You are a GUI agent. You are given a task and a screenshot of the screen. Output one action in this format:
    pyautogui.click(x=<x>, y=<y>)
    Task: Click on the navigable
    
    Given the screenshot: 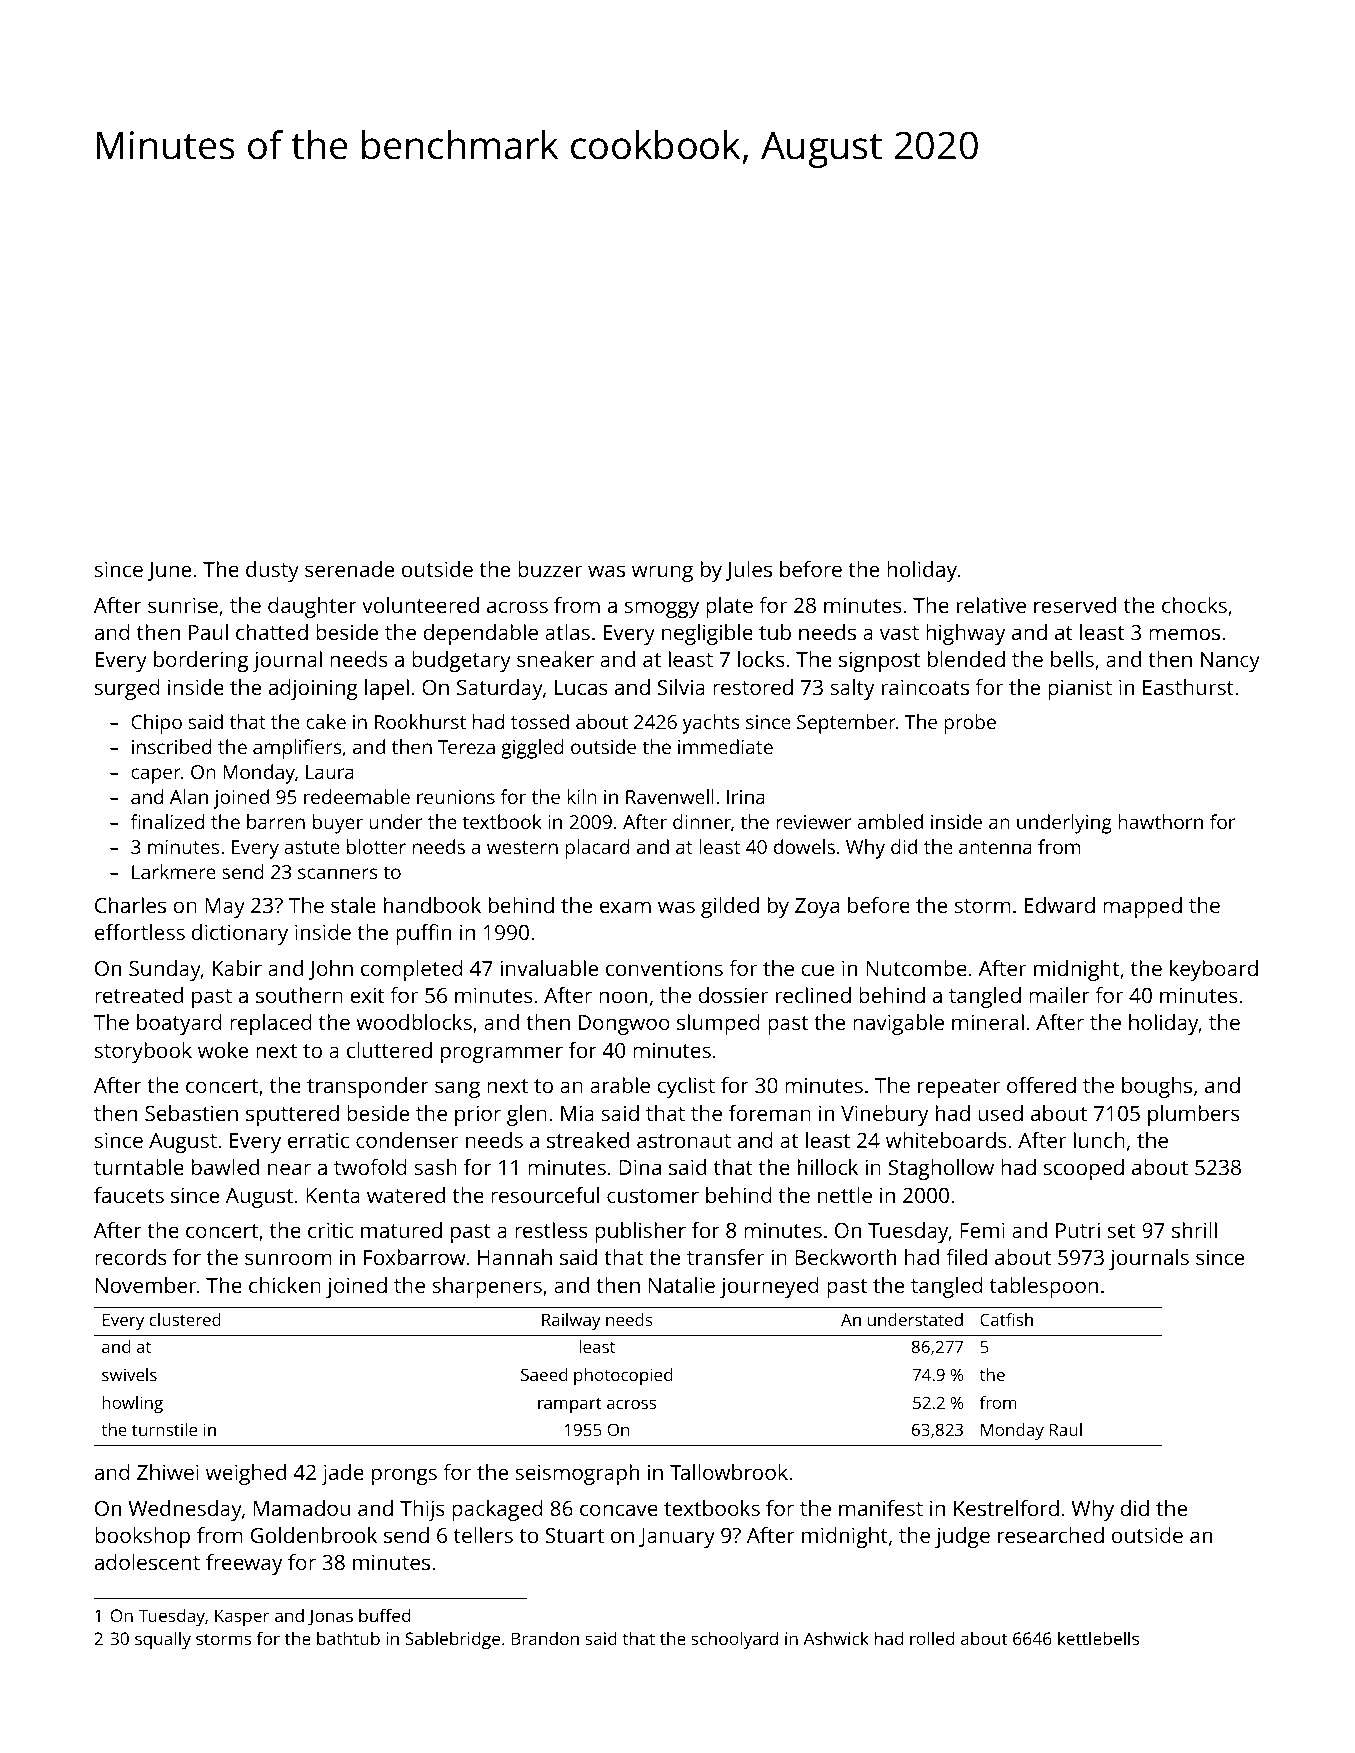 What is the action you would take?
    pyautogui.click(x=898, y=1024)
